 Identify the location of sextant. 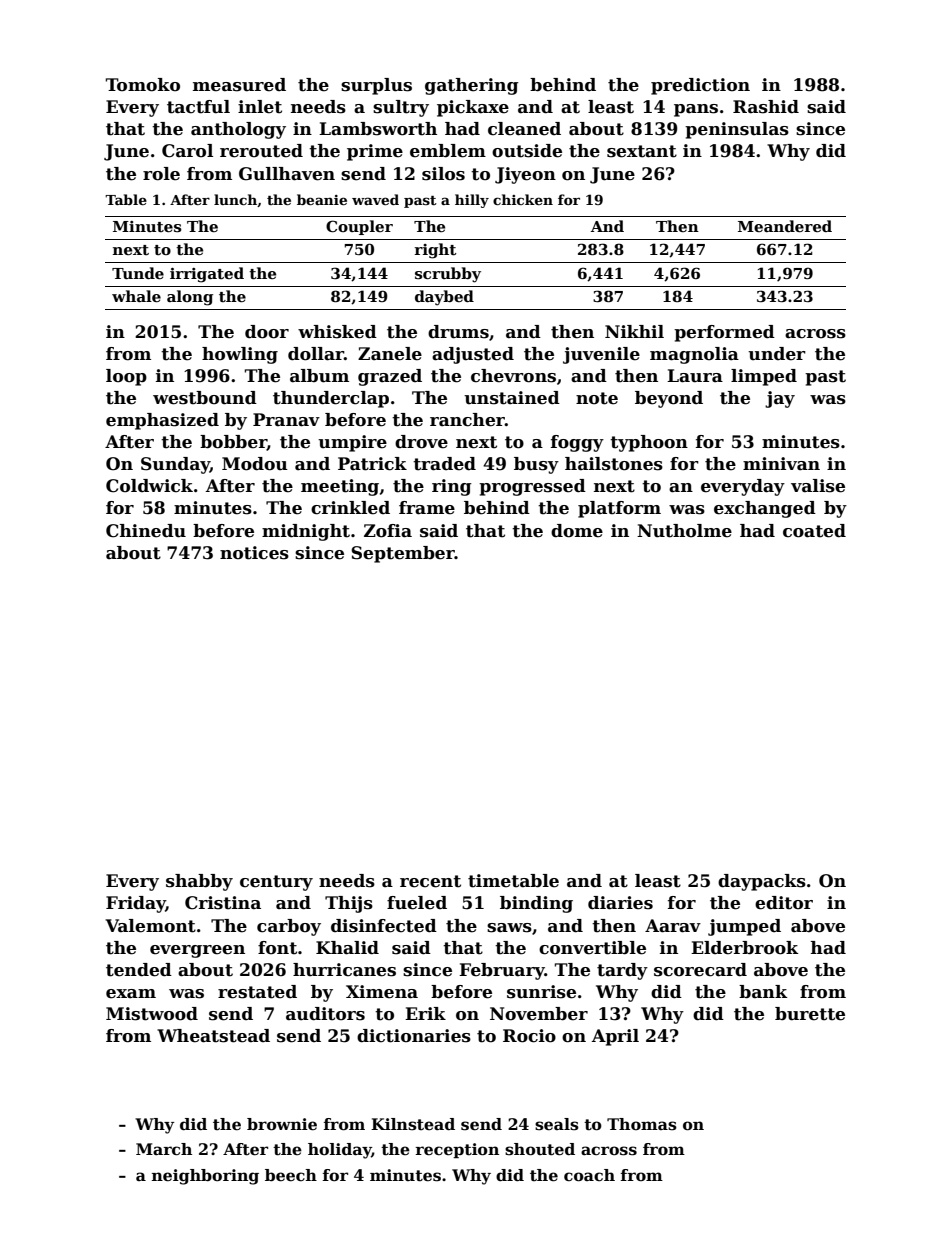
(642, 151).
